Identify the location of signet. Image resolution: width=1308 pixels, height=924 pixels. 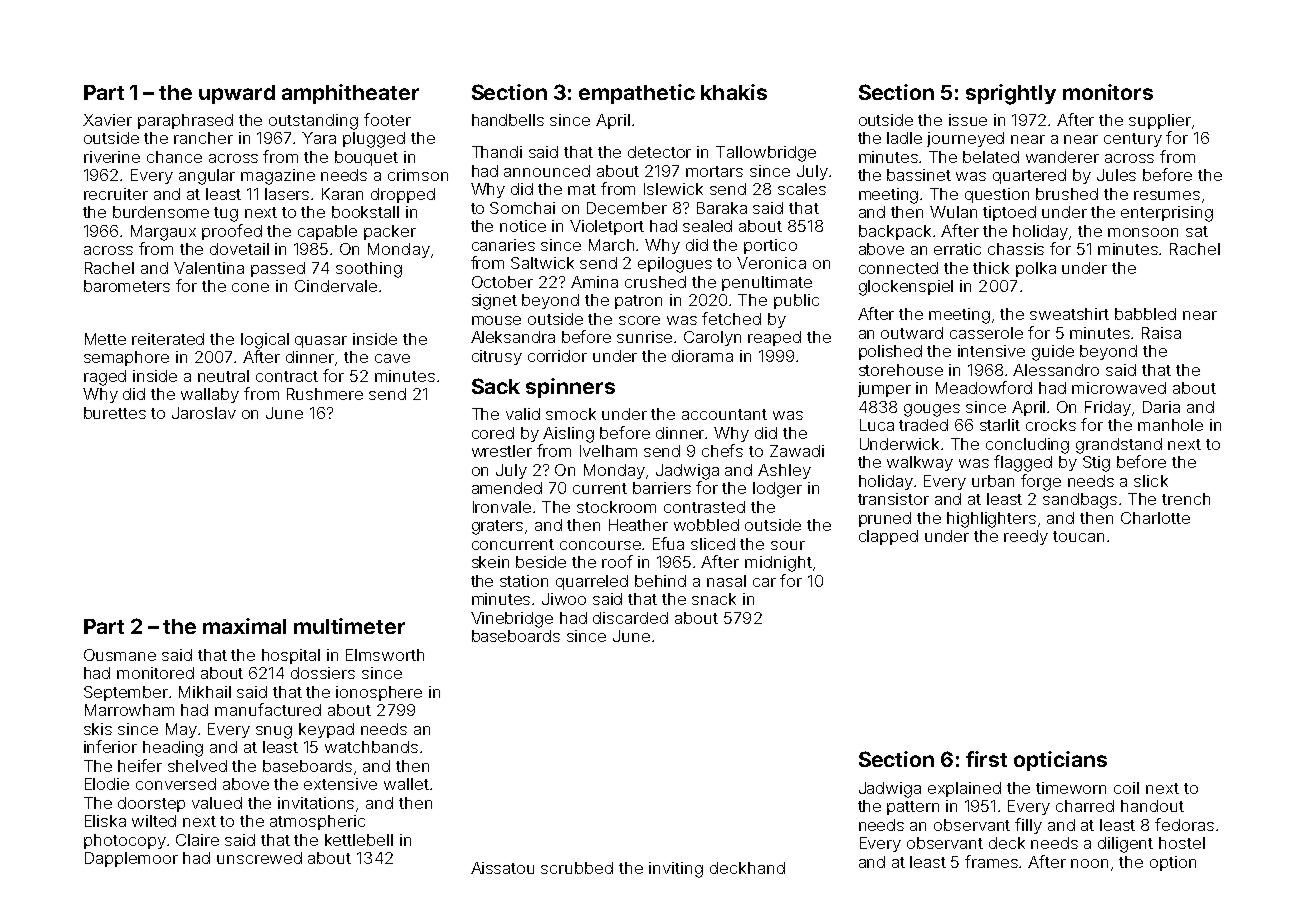
(494, 302).
